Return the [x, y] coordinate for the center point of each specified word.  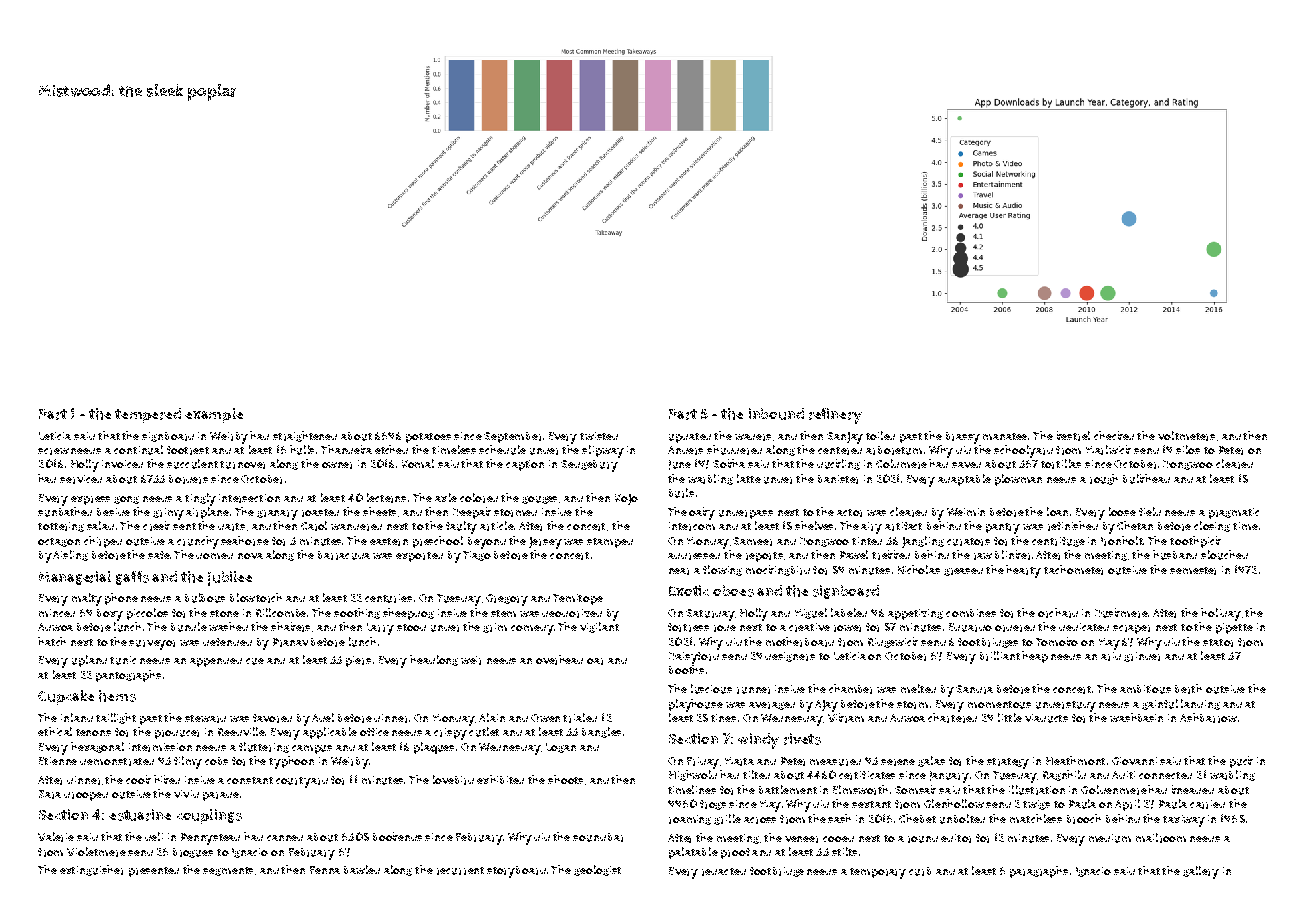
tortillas [1061, 464]
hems [117, 696]
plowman [1018, 480]
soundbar [598, 837]
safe [159, 555]
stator [1218, 643]
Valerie [56, 837]
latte [749, 478]
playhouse [696, 705]
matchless [1036, 818]
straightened [305, 436]
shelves [814, 525]
